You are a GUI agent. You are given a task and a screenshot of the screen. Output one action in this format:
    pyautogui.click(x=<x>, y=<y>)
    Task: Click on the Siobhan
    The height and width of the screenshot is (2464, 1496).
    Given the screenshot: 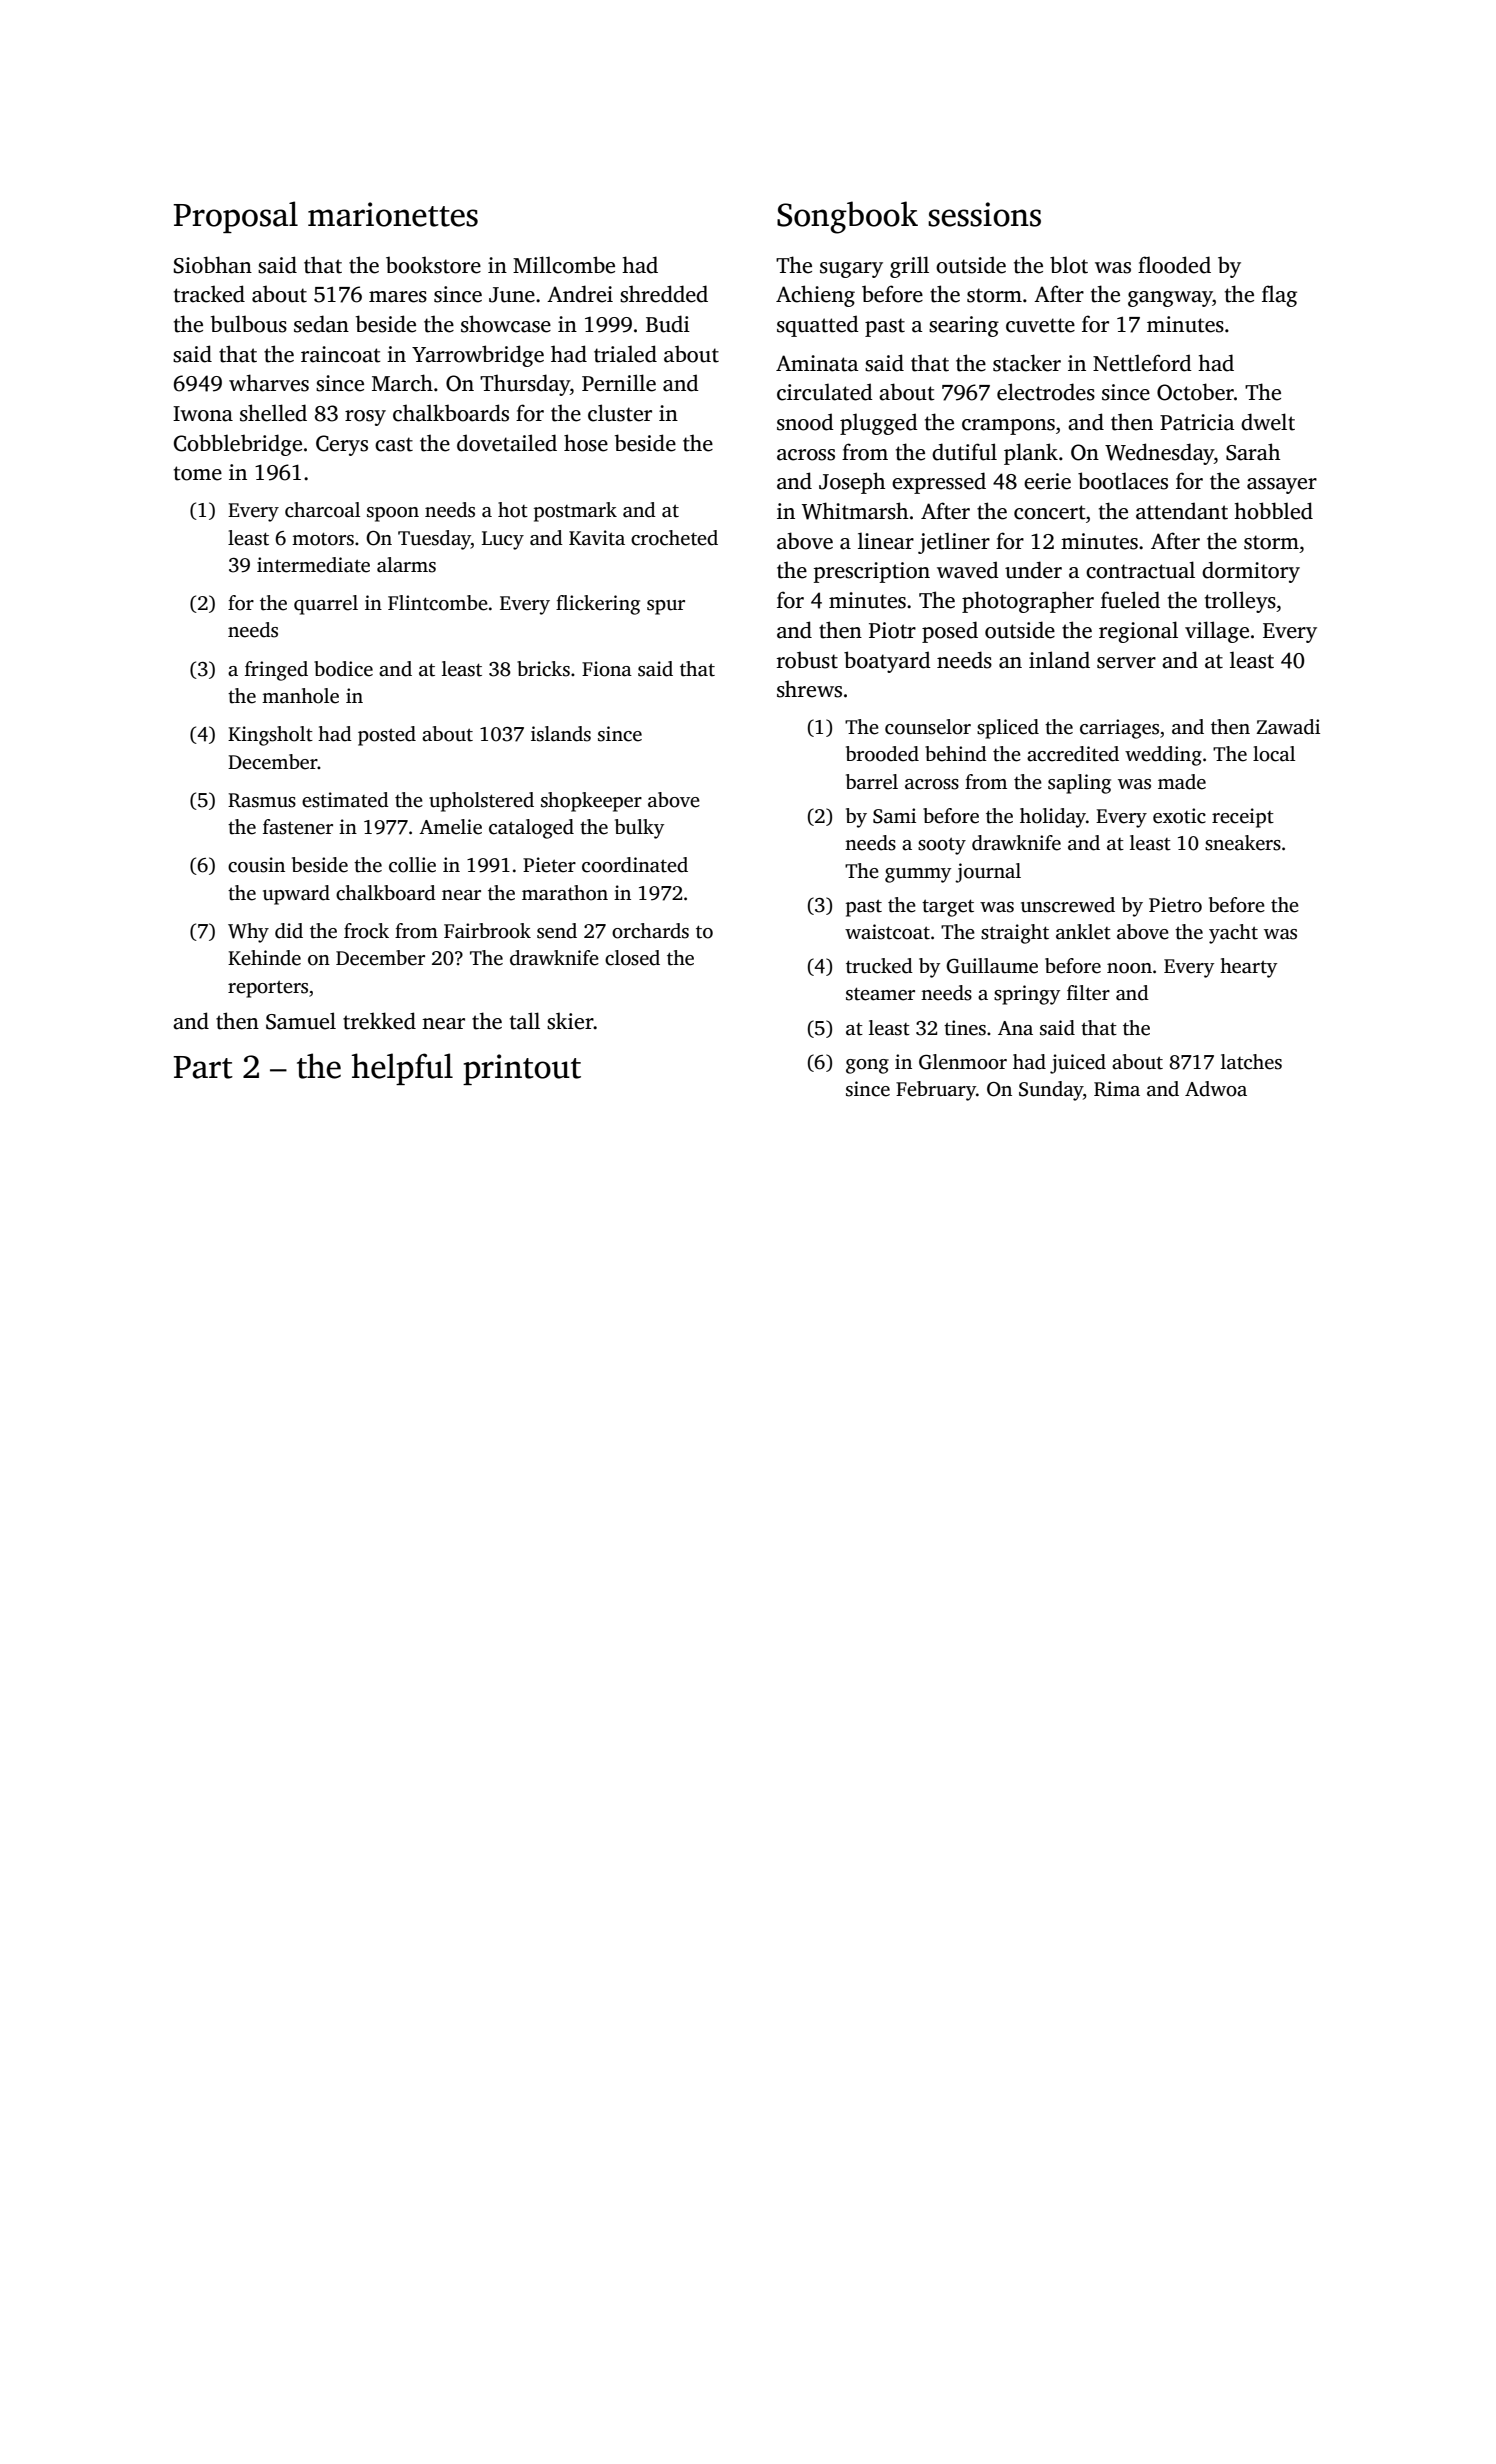 What is the action you would take?
    pyautogui.click(x=213, y=265)
